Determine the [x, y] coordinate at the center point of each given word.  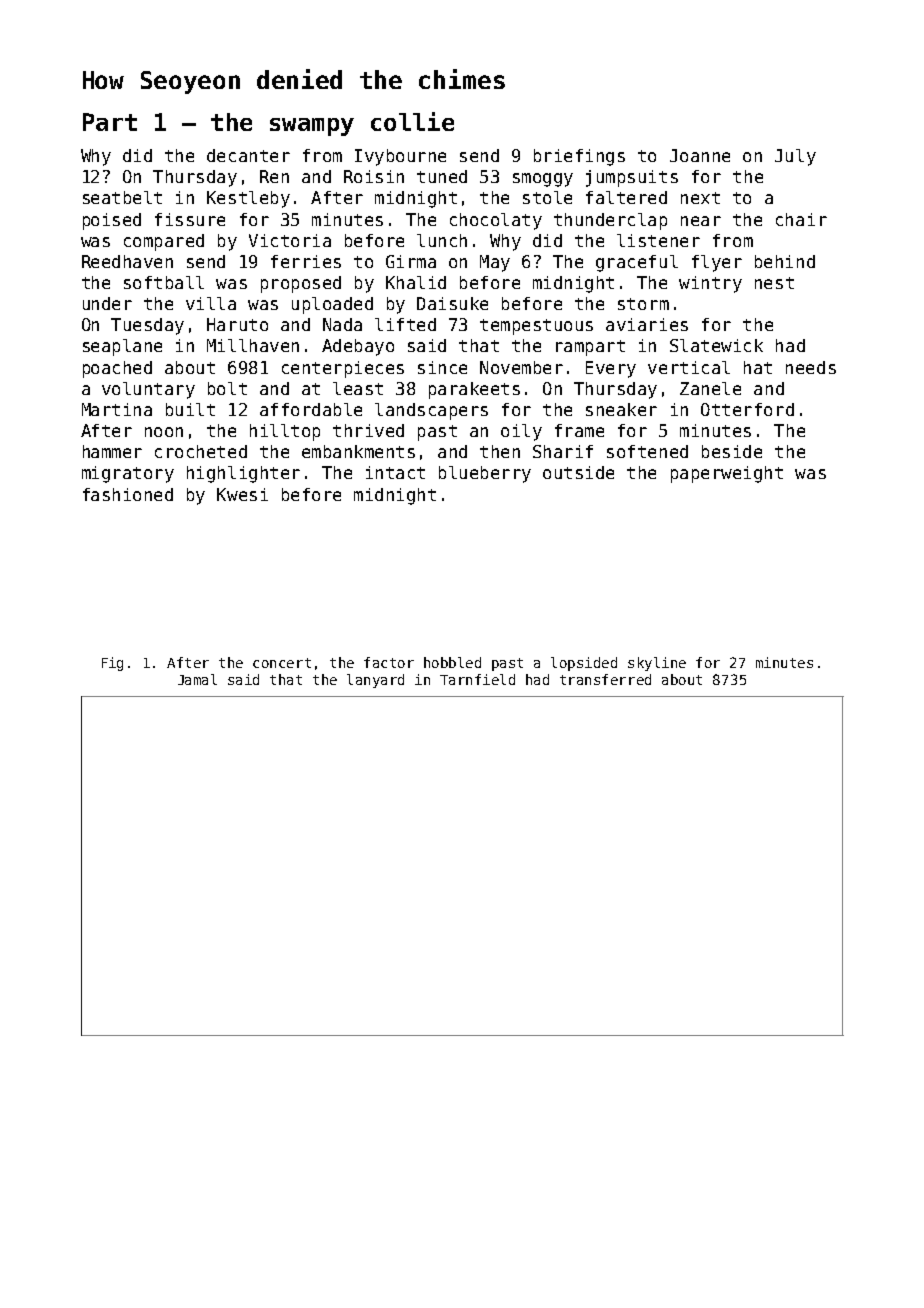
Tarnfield [477, 679]
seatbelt [122, 197]
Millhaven [253, 345]
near [701, 221]
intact [395, 472]
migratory [128, 474]
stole [547, 197]
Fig [112, 664]
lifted [405, 324]
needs [811, 367]
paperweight [727, 474]
